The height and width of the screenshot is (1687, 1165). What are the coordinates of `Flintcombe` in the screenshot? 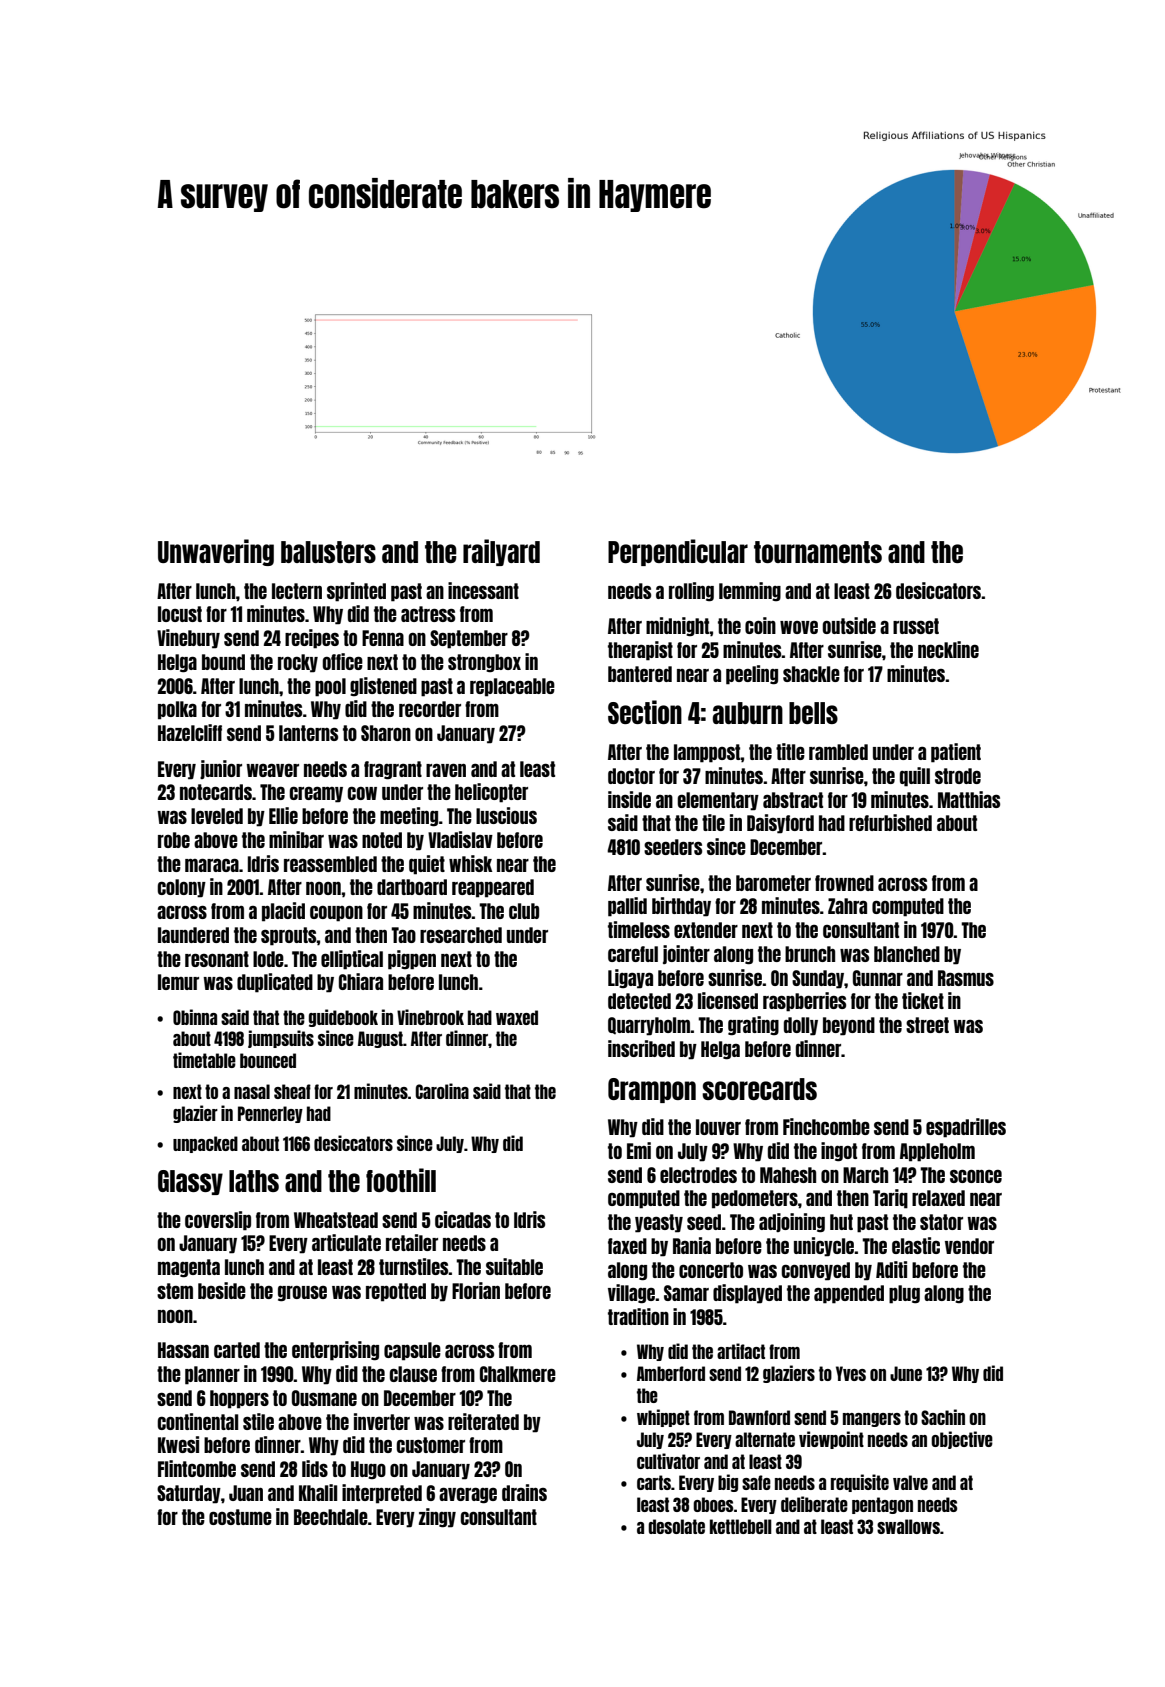 It's located at (197, 1468).
